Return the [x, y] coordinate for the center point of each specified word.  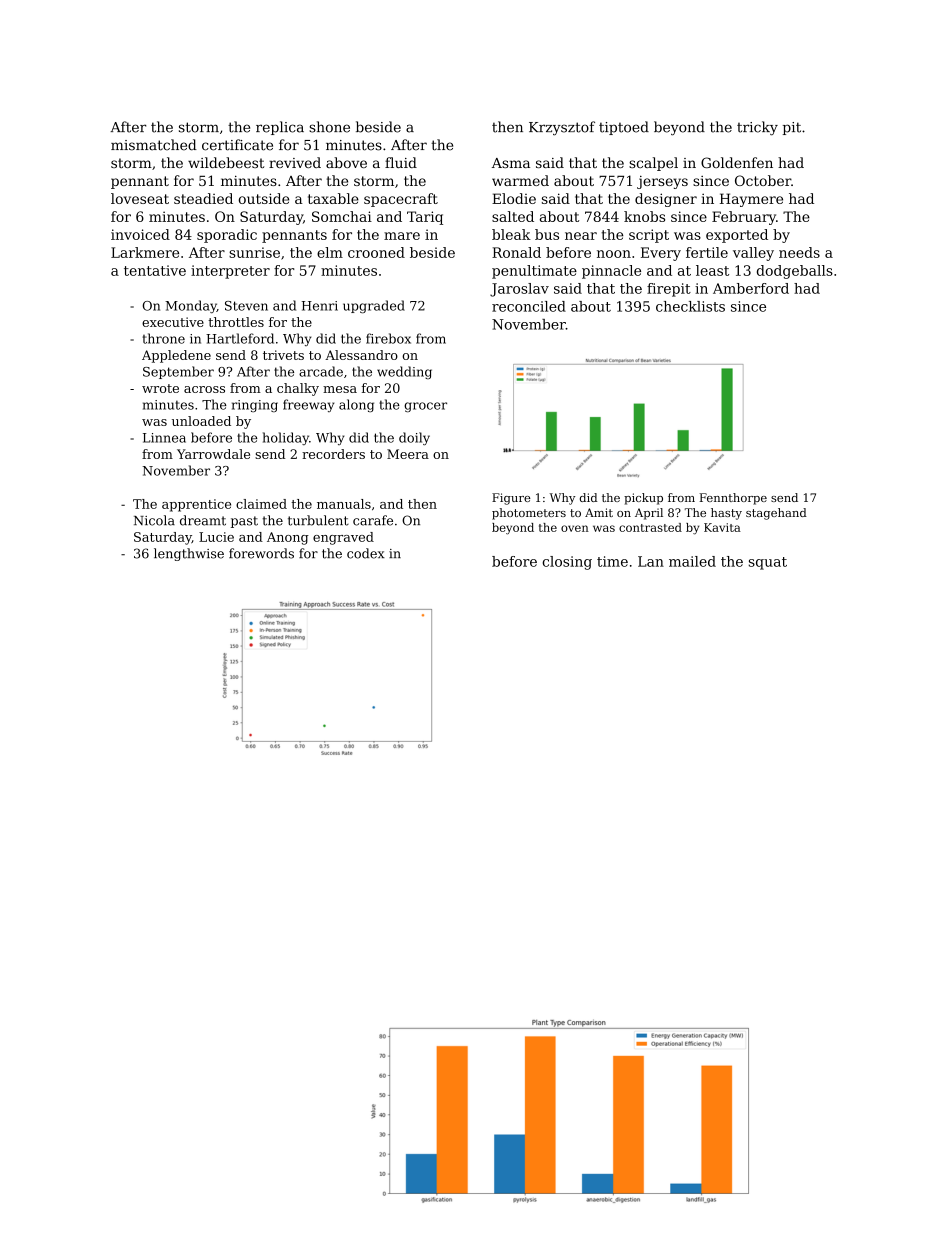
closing [567, 563]
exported [737, 236]
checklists [690, 306]
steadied [203, 198]
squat [768, 563]
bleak [511, 234]
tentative [155, 270]
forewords [261, 553]
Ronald [516, 252]
